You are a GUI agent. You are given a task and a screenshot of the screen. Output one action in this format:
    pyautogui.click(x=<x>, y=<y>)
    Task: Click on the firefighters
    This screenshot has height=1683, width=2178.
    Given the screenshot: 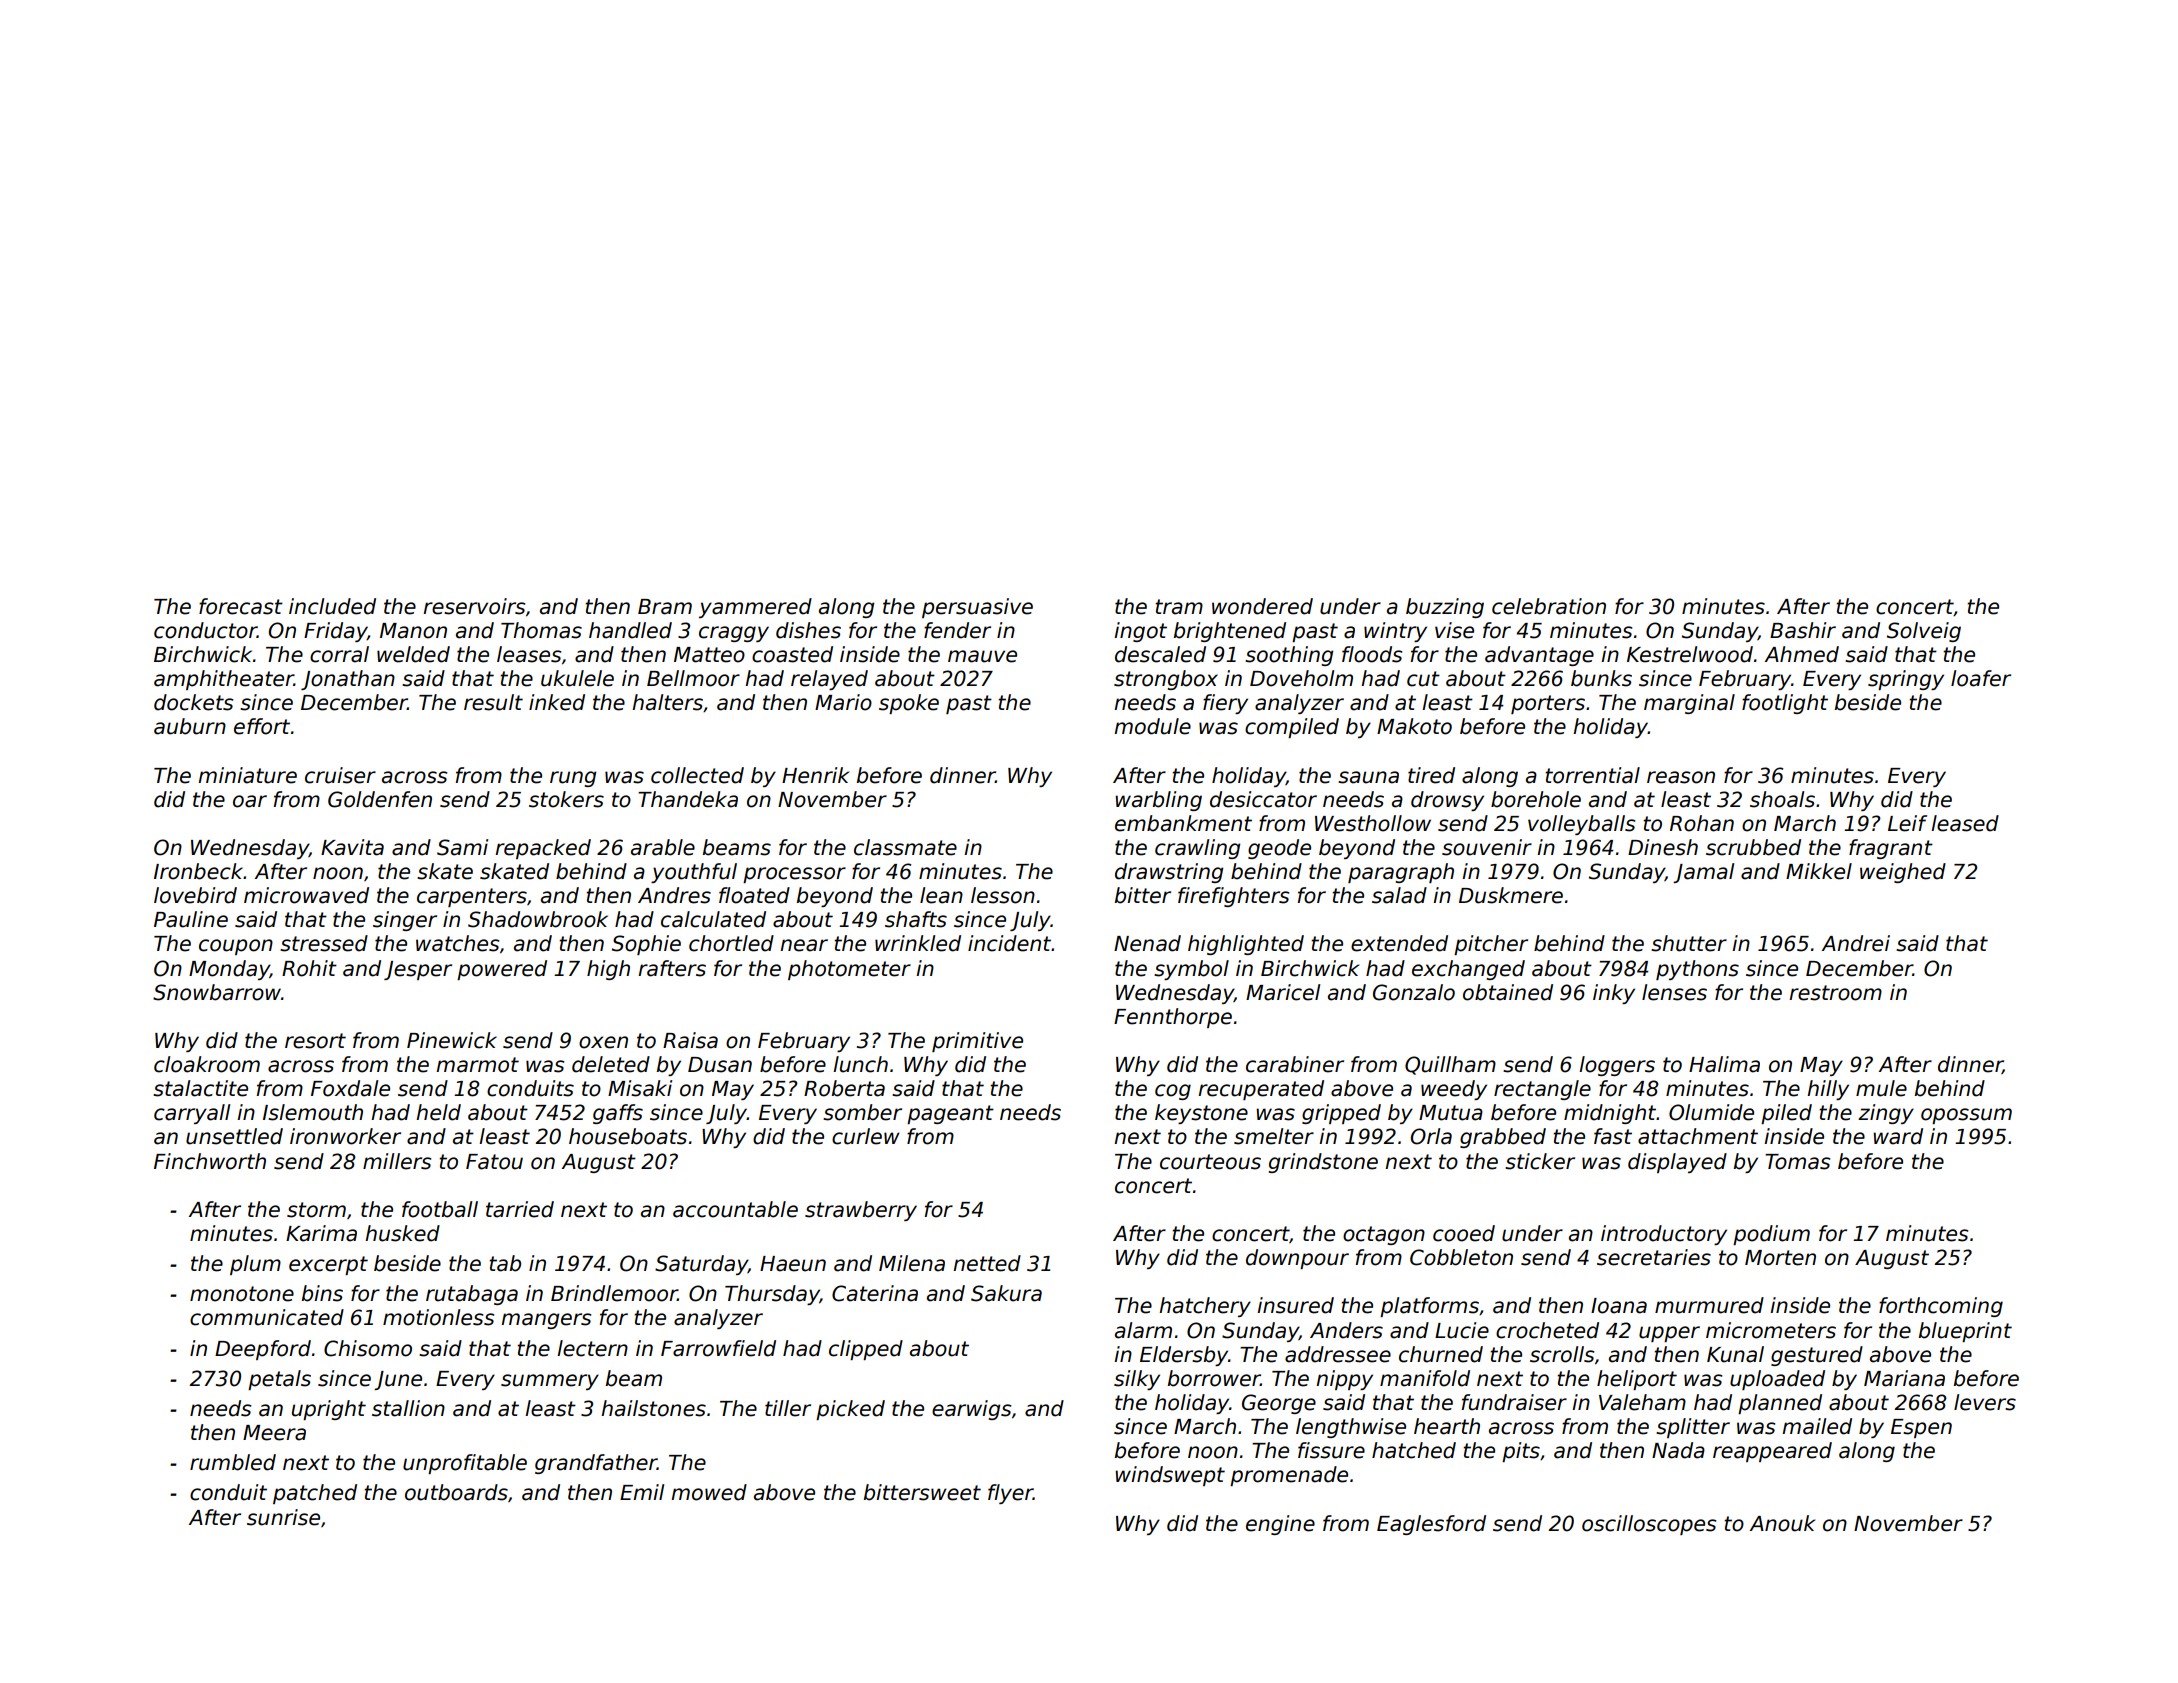 What is the action you would take?
    pyautogui.click(x=1233, y=897)
